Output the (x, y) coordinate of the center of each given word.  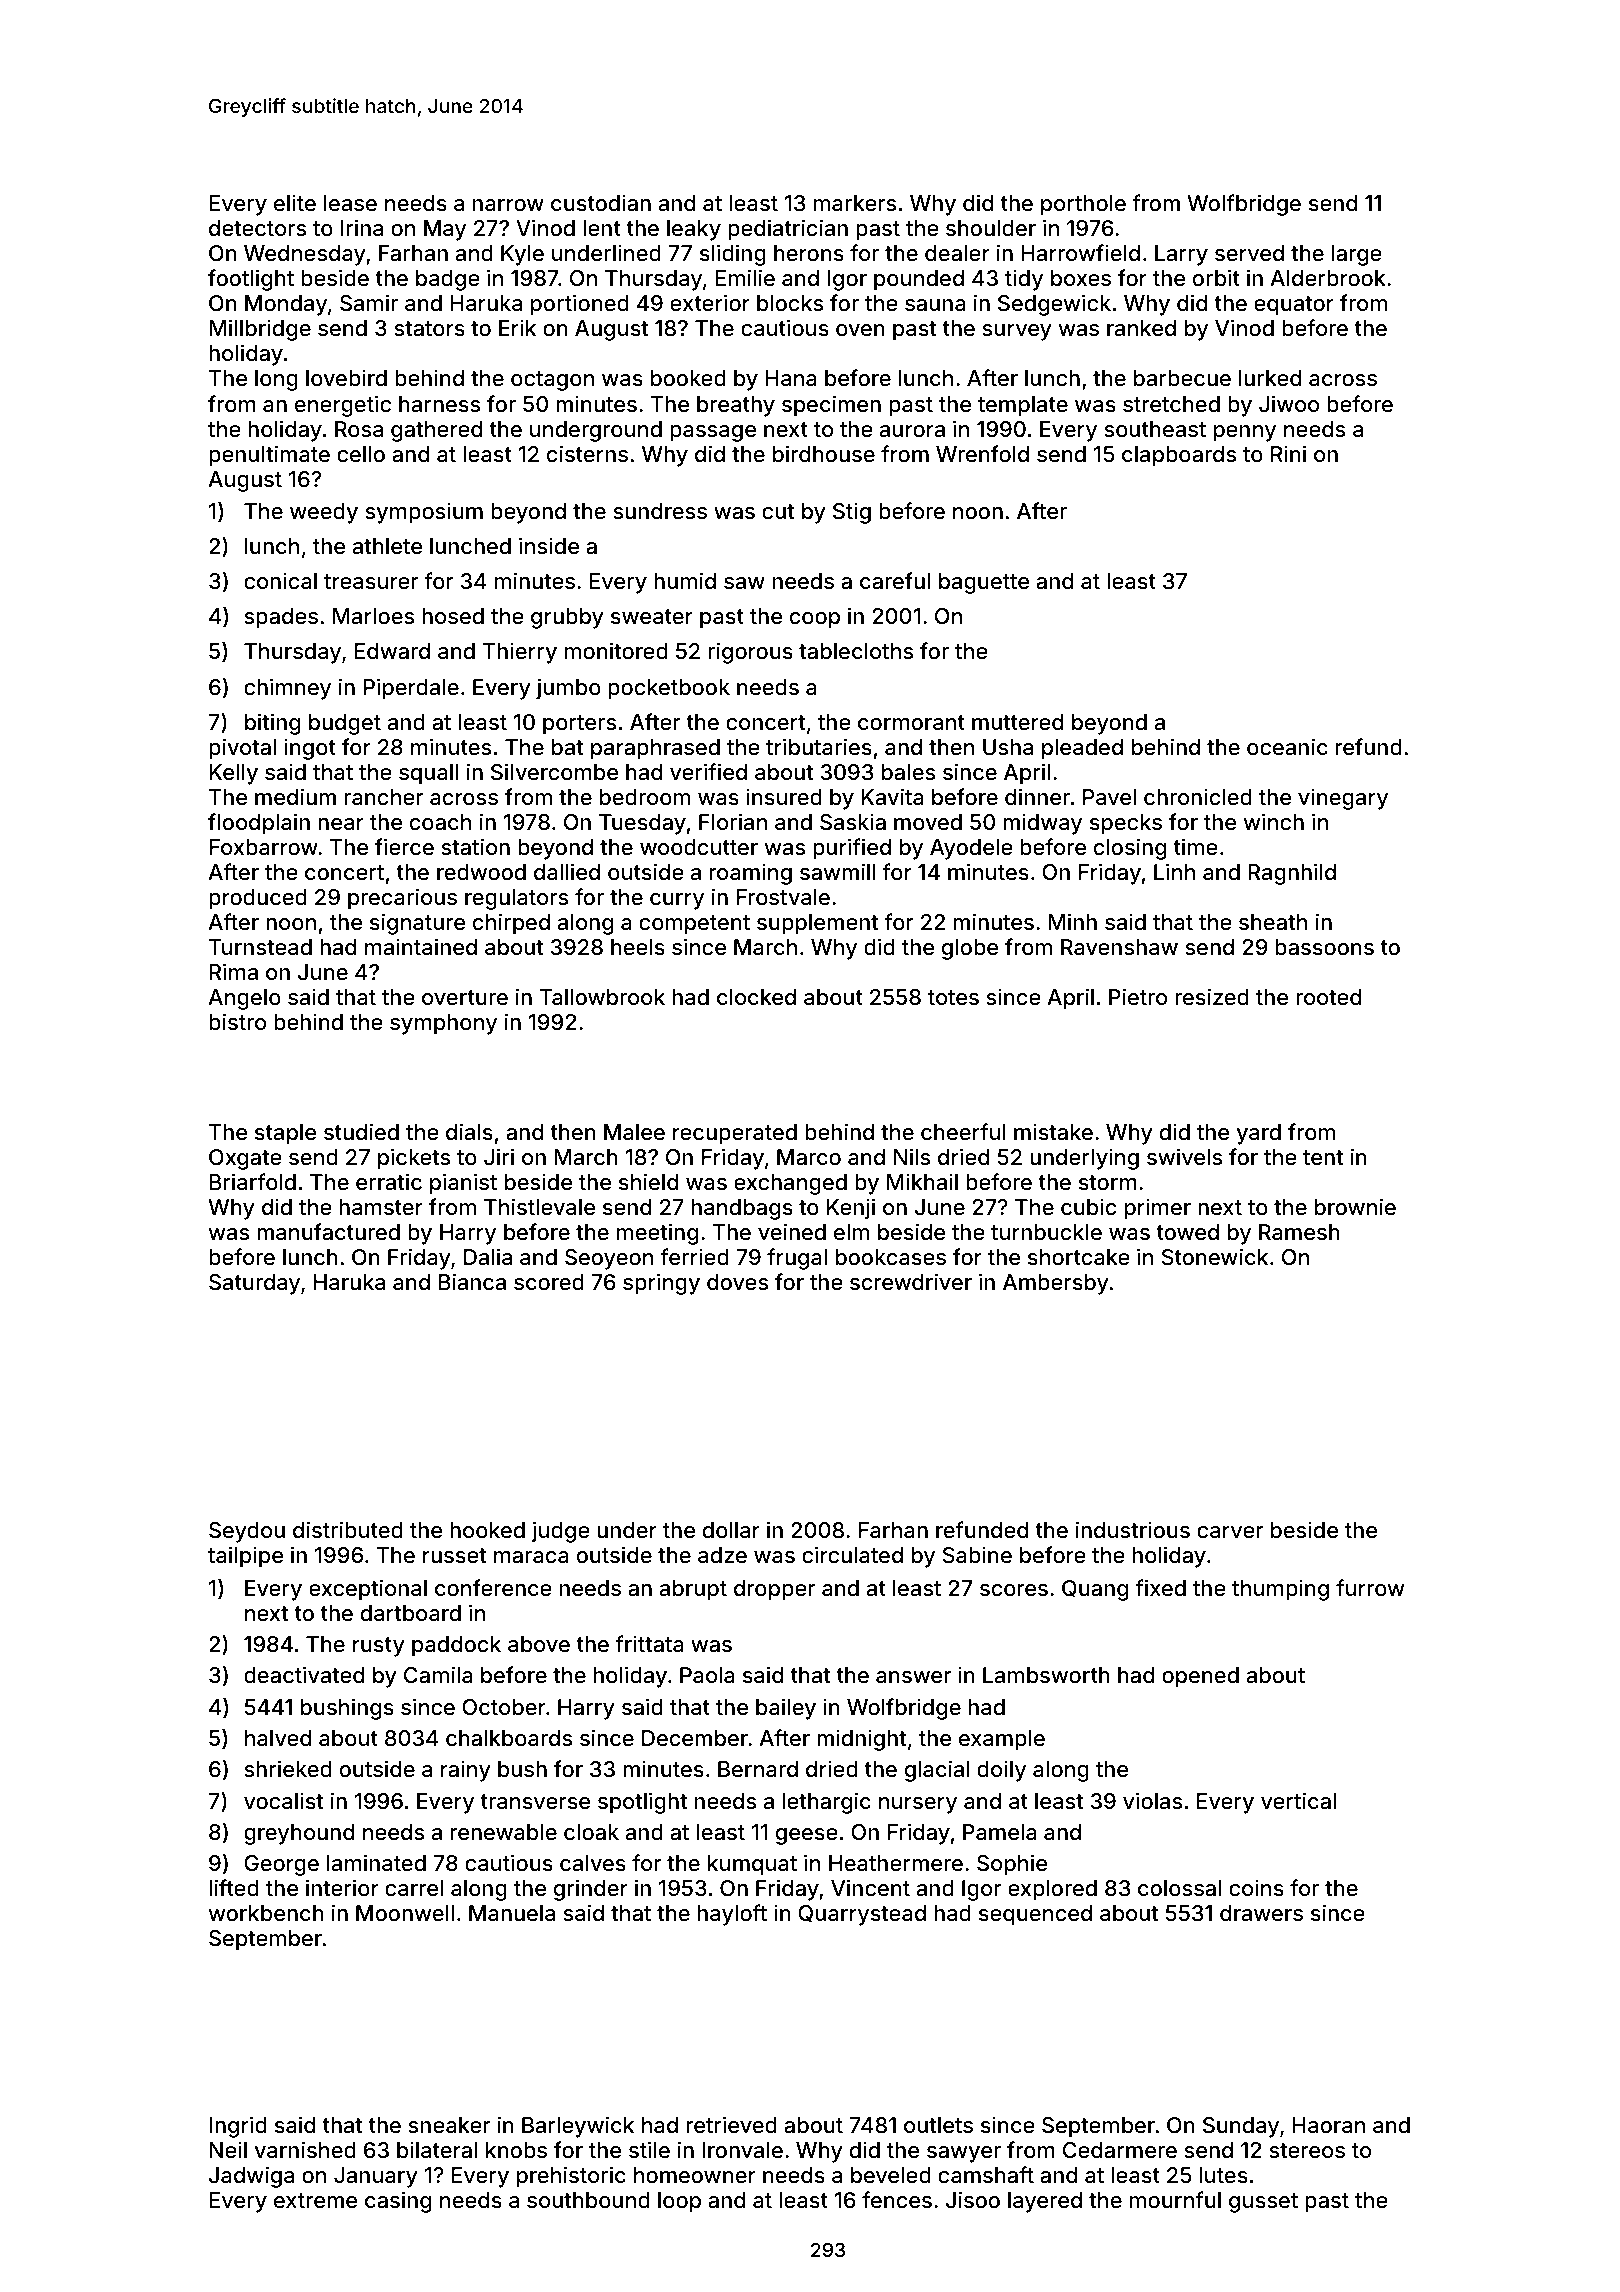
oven (860, 330)
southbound (588, 2200)
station (475, 847)
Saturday (254, 1284)
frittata (649, 1644)
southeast (1155, 429)
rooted (1328, 997)
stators (429, 329)
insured (784, 796)
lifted (234, 1887)
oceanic (1287, 746)
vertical (1298, 1801)
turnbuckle (1046, 1232)
